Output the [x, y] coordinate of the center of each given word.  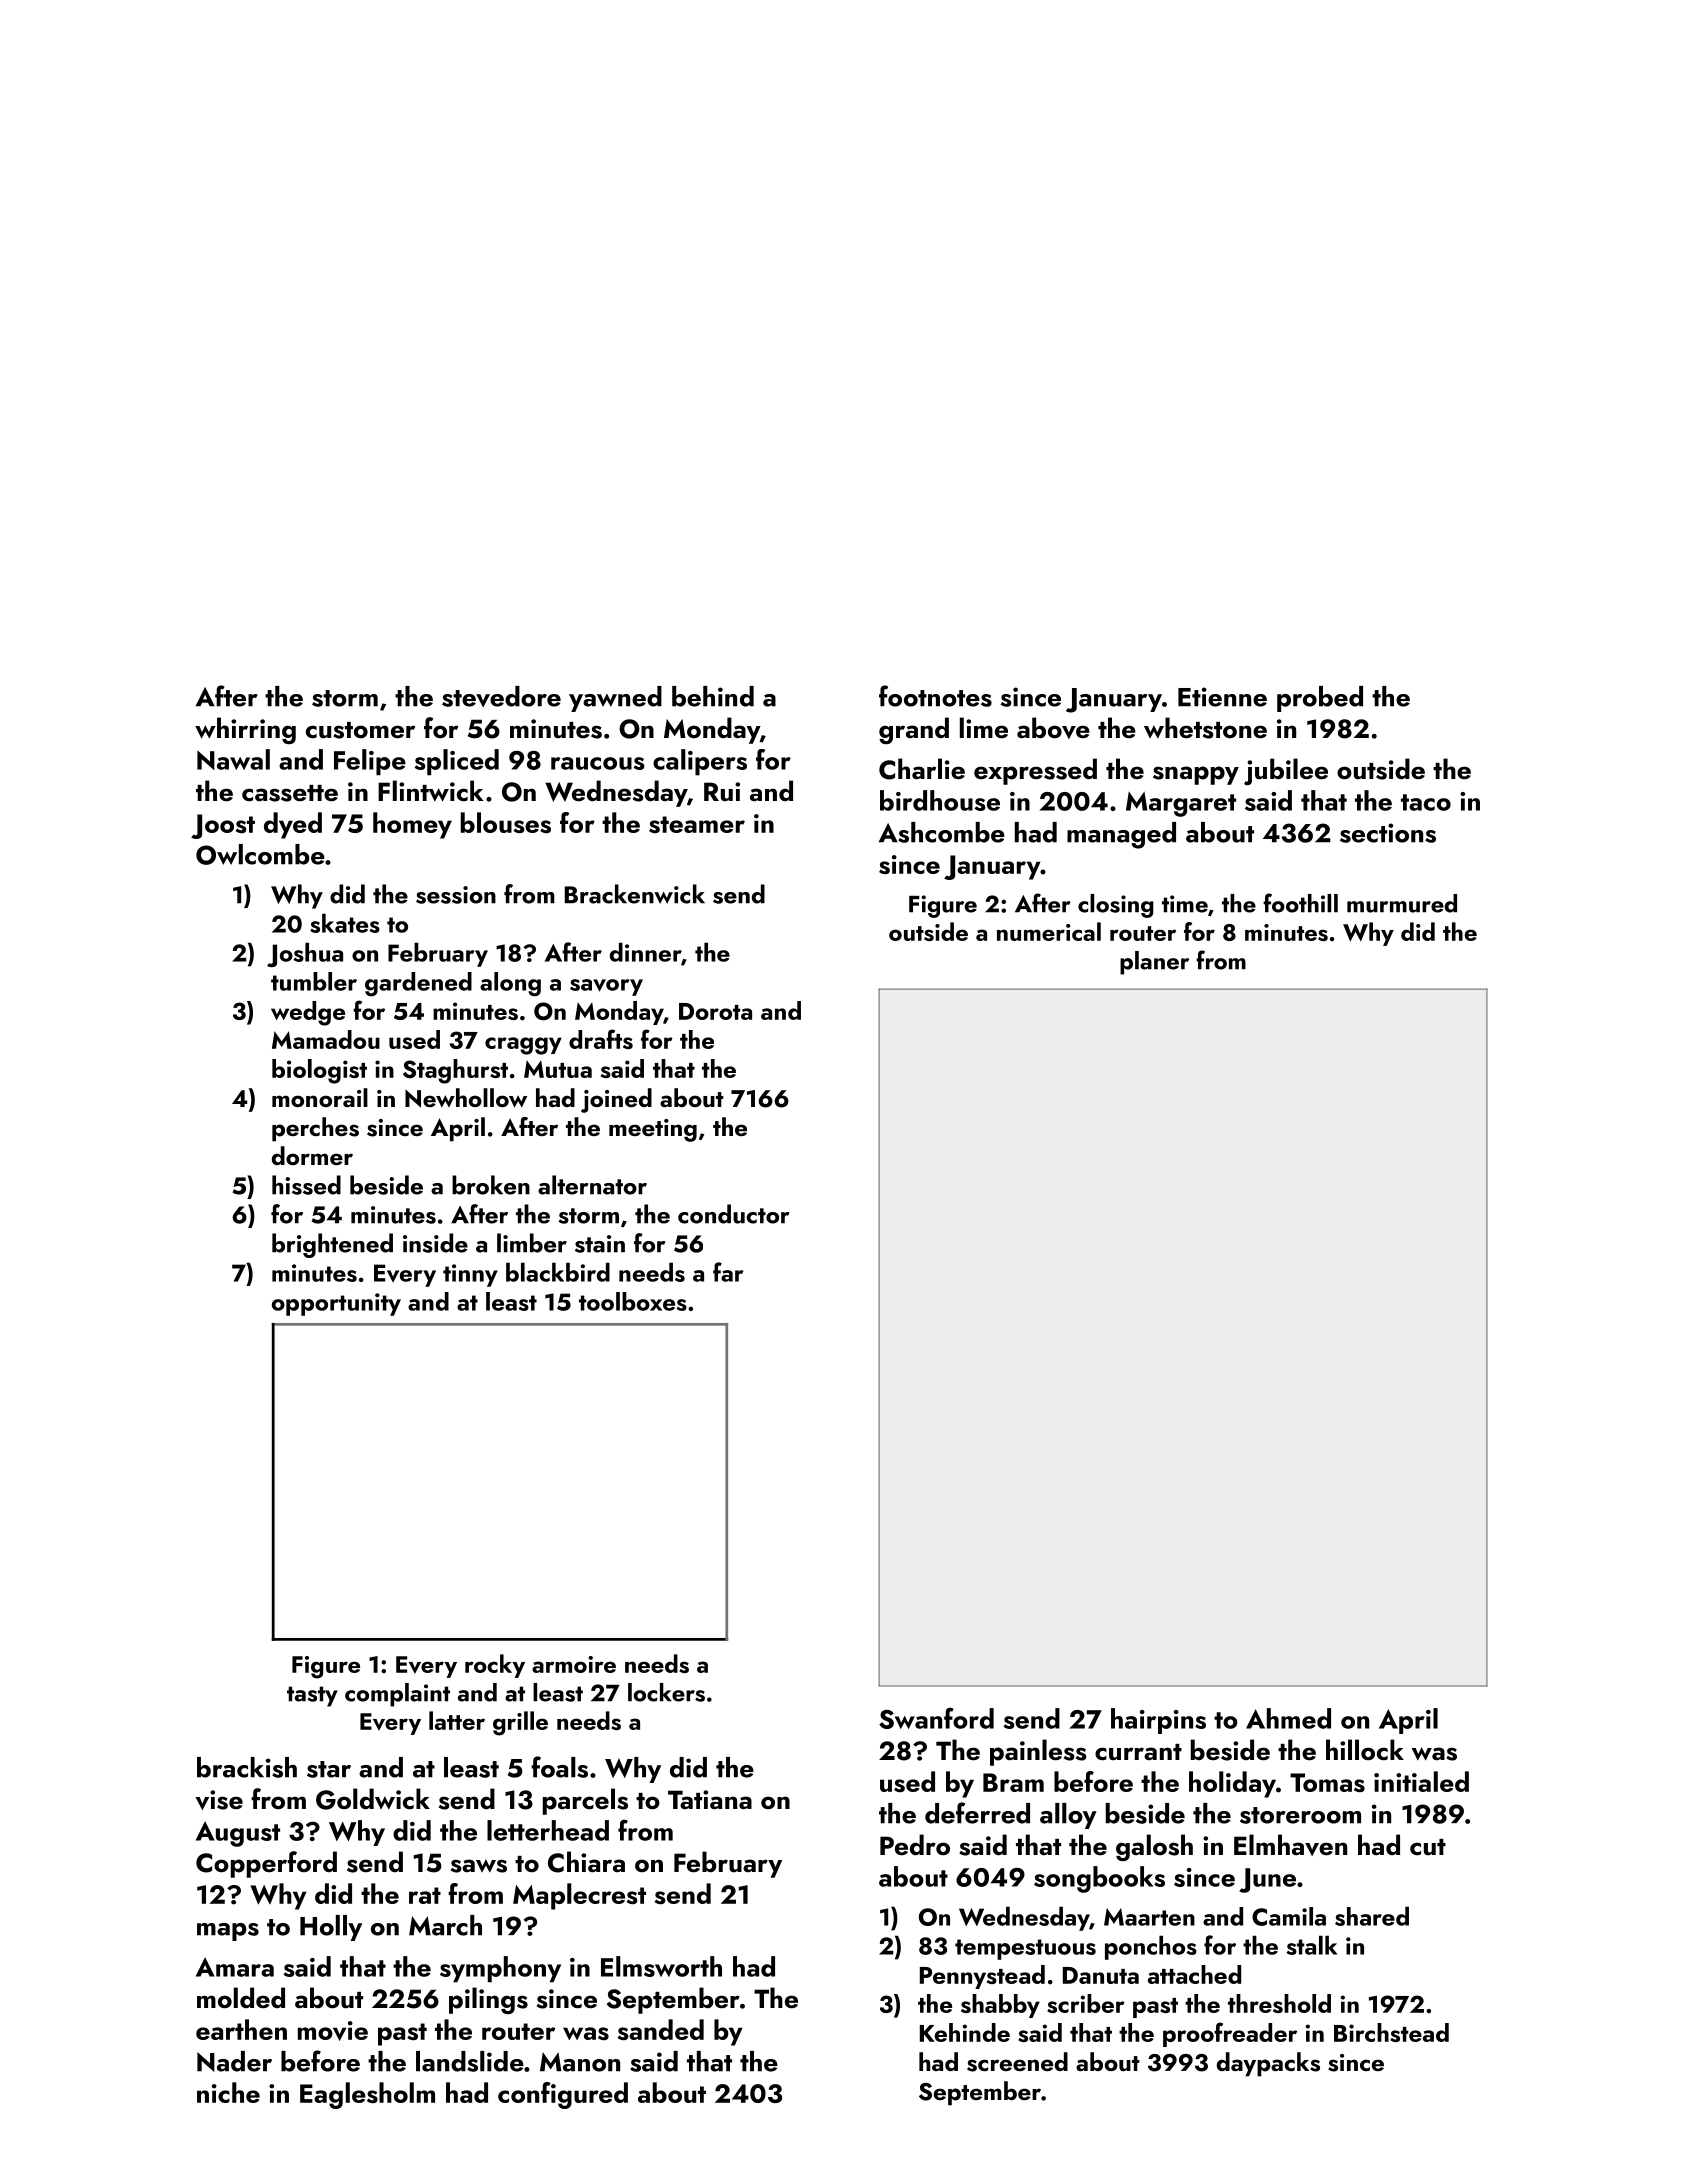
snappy [1196, 775]
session [456, 895]
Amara [235, 1967]
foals [559, 1767]
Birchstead [1391, 2032]
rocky [495, 1666]
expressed [1035, 771]
